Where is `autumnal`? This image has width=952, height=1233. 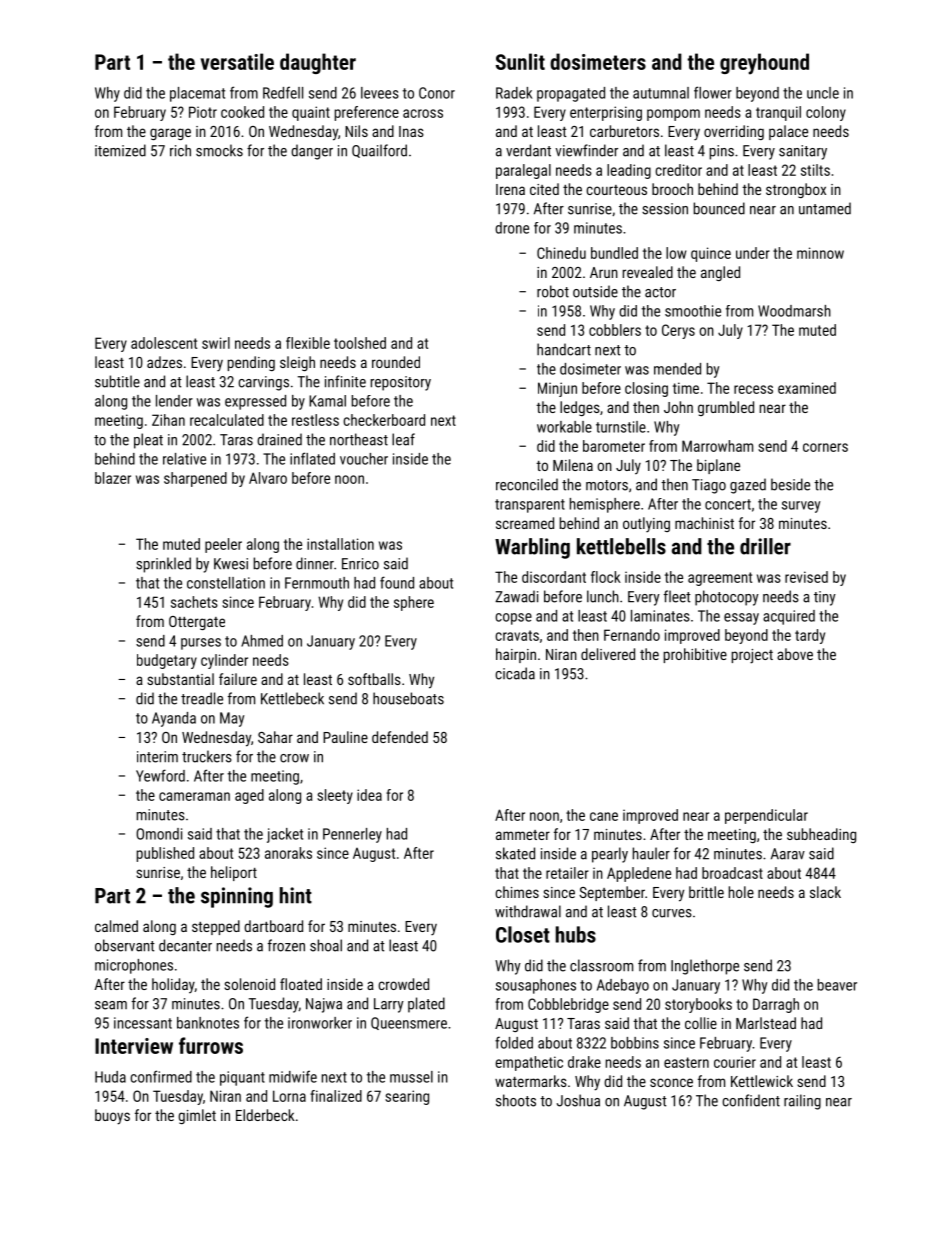
autumnal is located at coordinates (661, 93).
